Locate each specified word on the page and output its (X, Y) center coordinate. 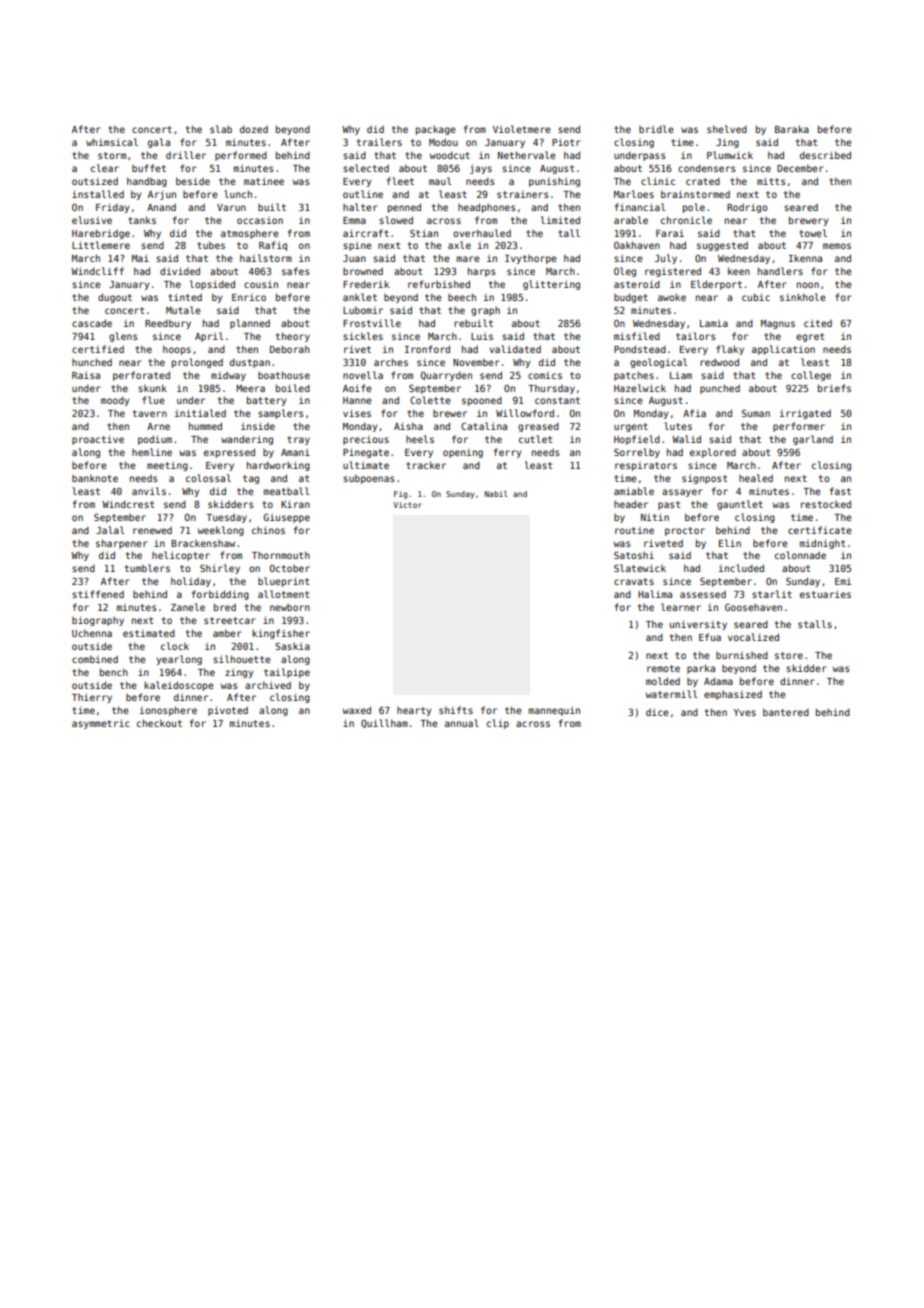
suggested (722, 246)
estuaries (825, 594)
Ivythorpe (531, 259)
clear (105, 168)
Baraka (792, 129)
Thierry (92, 698)
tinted (185, 297)
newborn (290, 607)
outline (363, 194)
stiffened (98, 594)
